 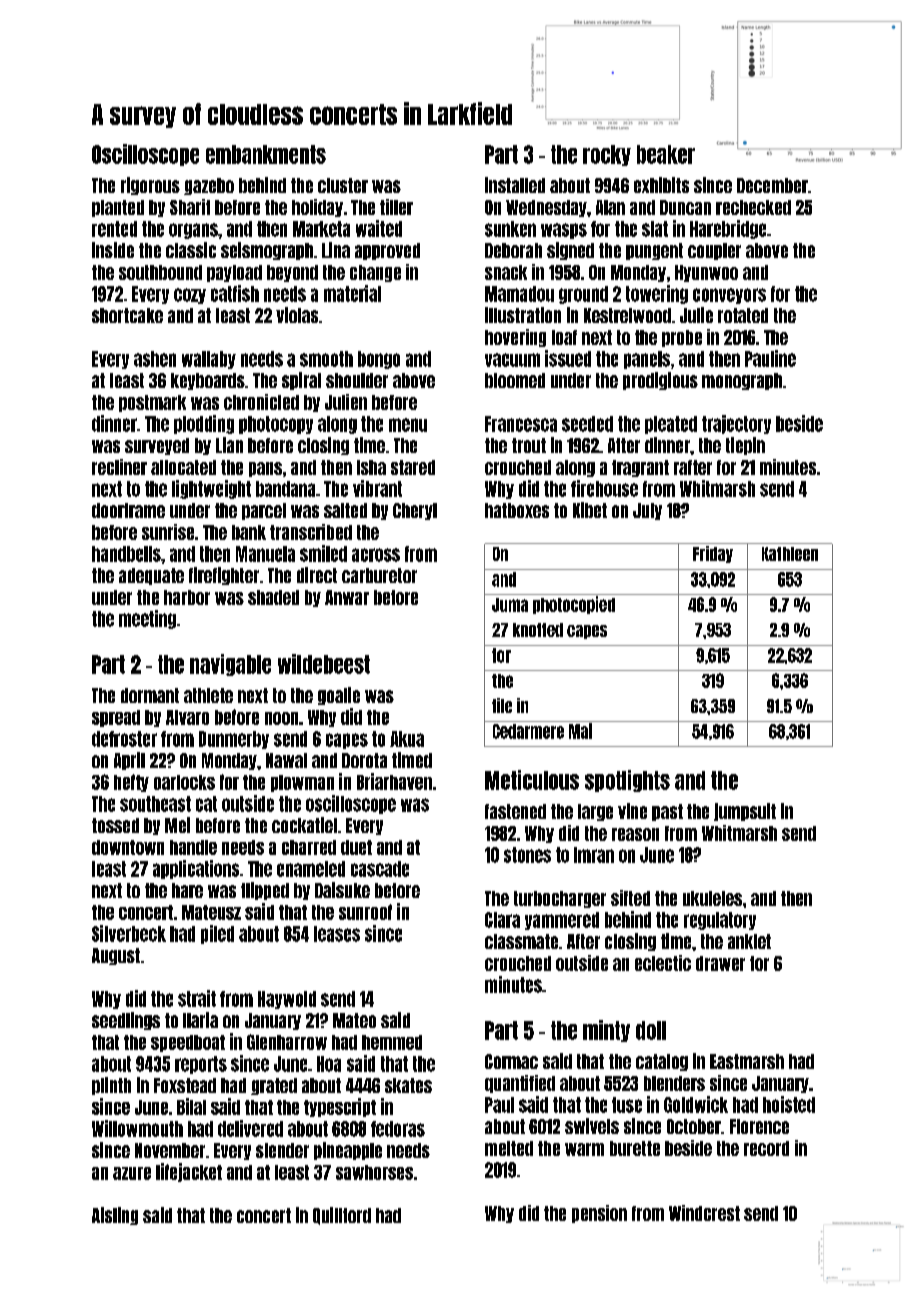 What do you see at coordinates (115, 1216) in the document?
I see `Aisling` at bounding box center [115, 1216].
